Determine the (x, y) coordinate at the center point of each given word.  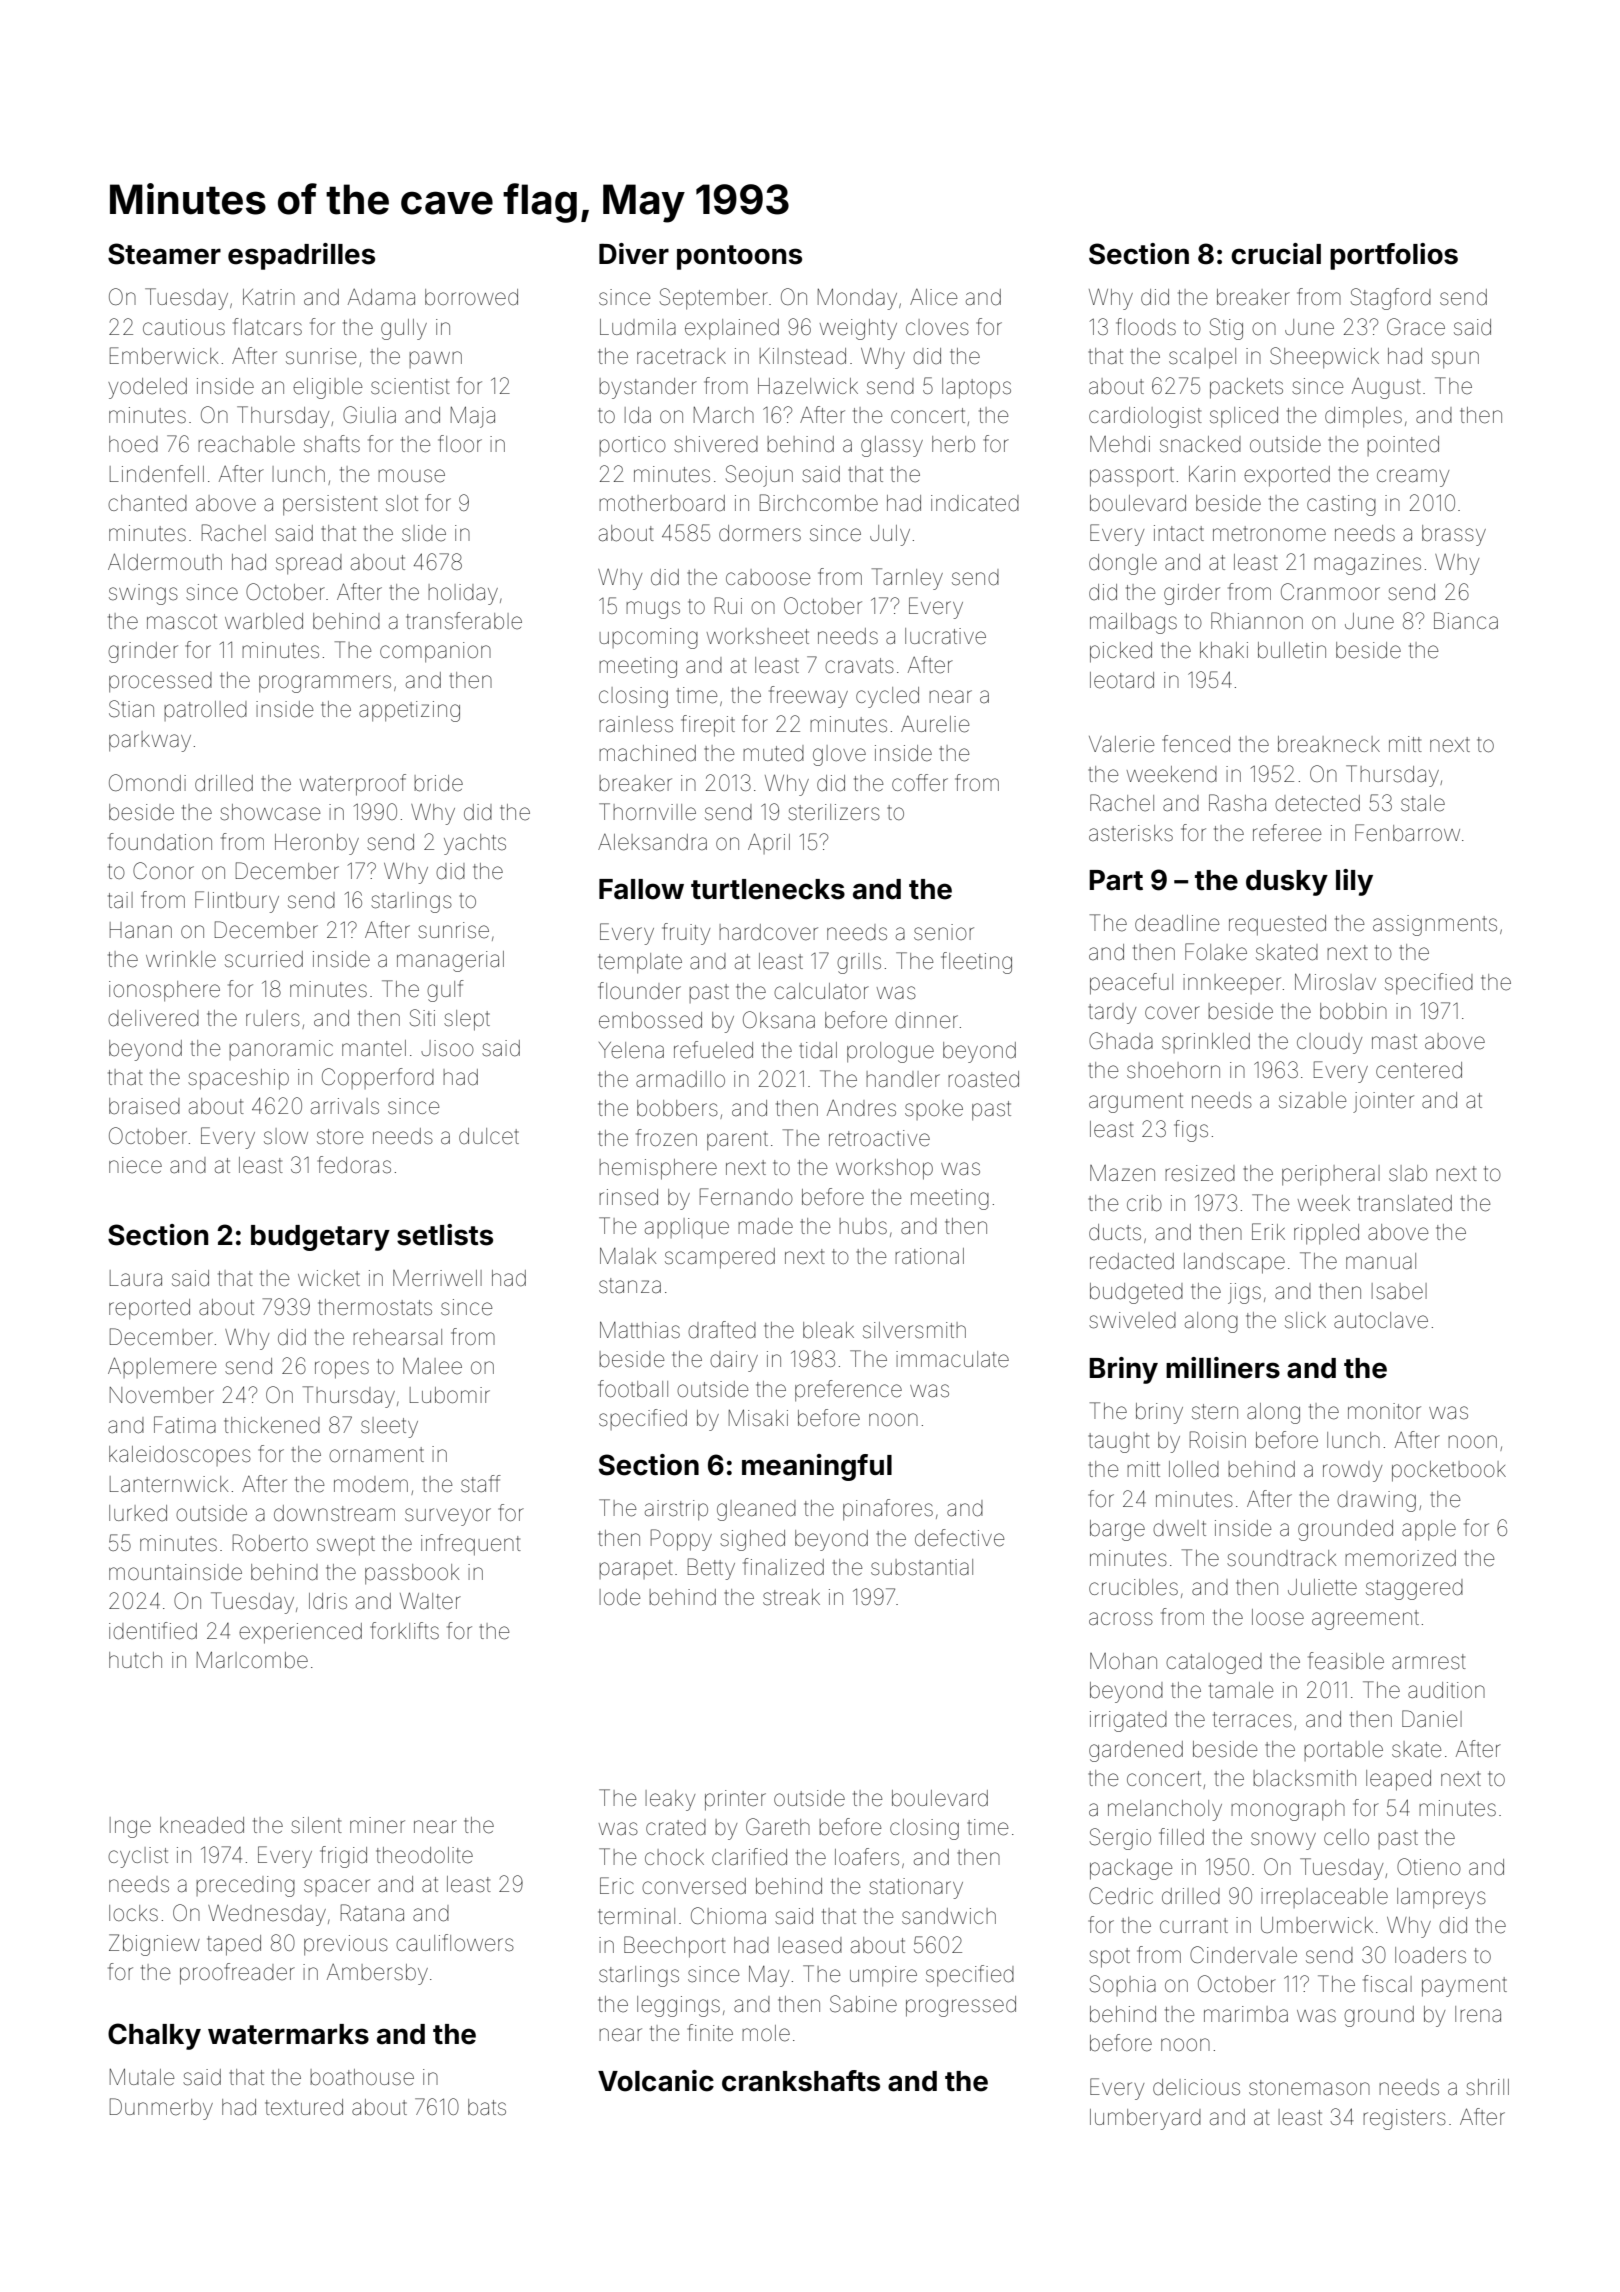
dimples (1363, 417)
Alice (933, 297)
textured (304, 2107)
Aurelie (935, 724)
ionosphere (164, 991)
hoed (133, 444)
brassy (1454, 535)
